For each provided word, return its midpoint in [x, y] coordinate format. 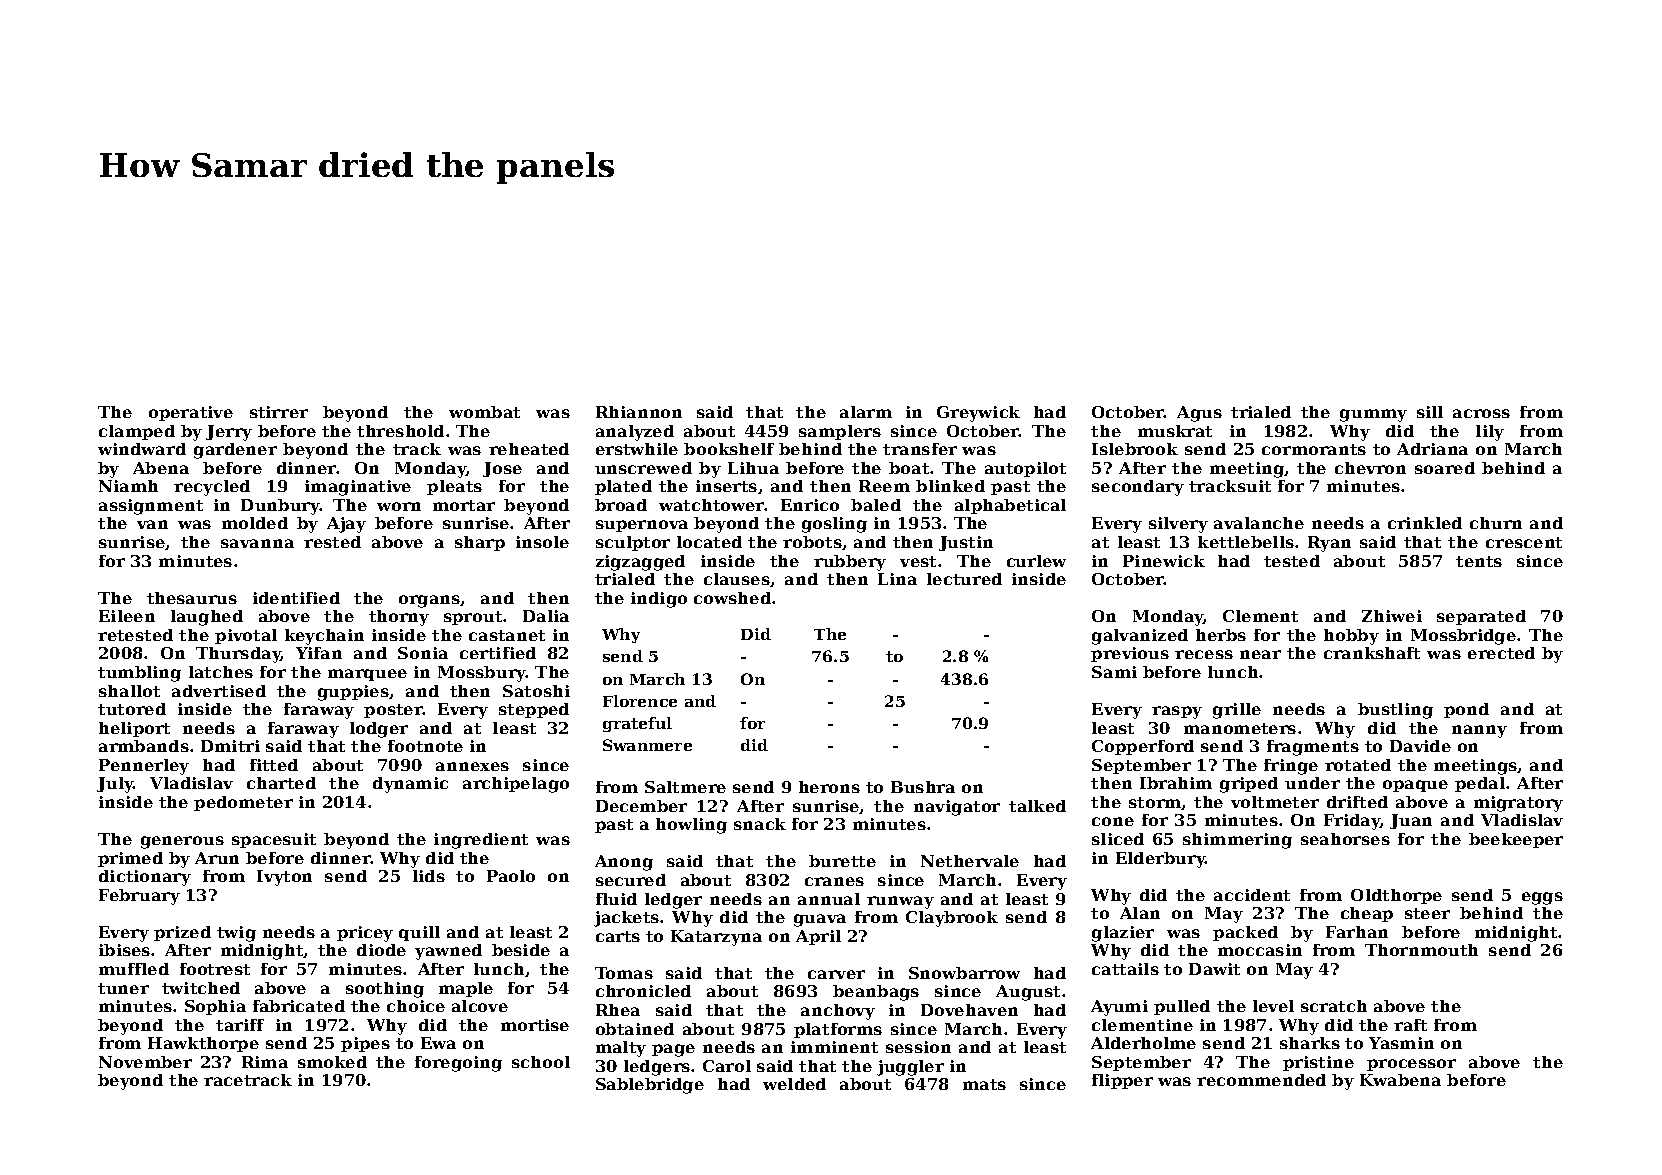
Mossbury [482, 674]
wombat [484, 412]
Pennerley [144, 767]
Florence [640, 701]
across [1481, 413]
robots [812, 542]
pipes [365, 1044]
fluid [616, 899]
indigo [659, 600]
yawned [448, 952]
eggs [1542, 898]
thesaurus [192, 598]
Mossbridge [1463, 637]
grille [1237, 711]
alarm [866, 412]
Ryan [1329, 544]
